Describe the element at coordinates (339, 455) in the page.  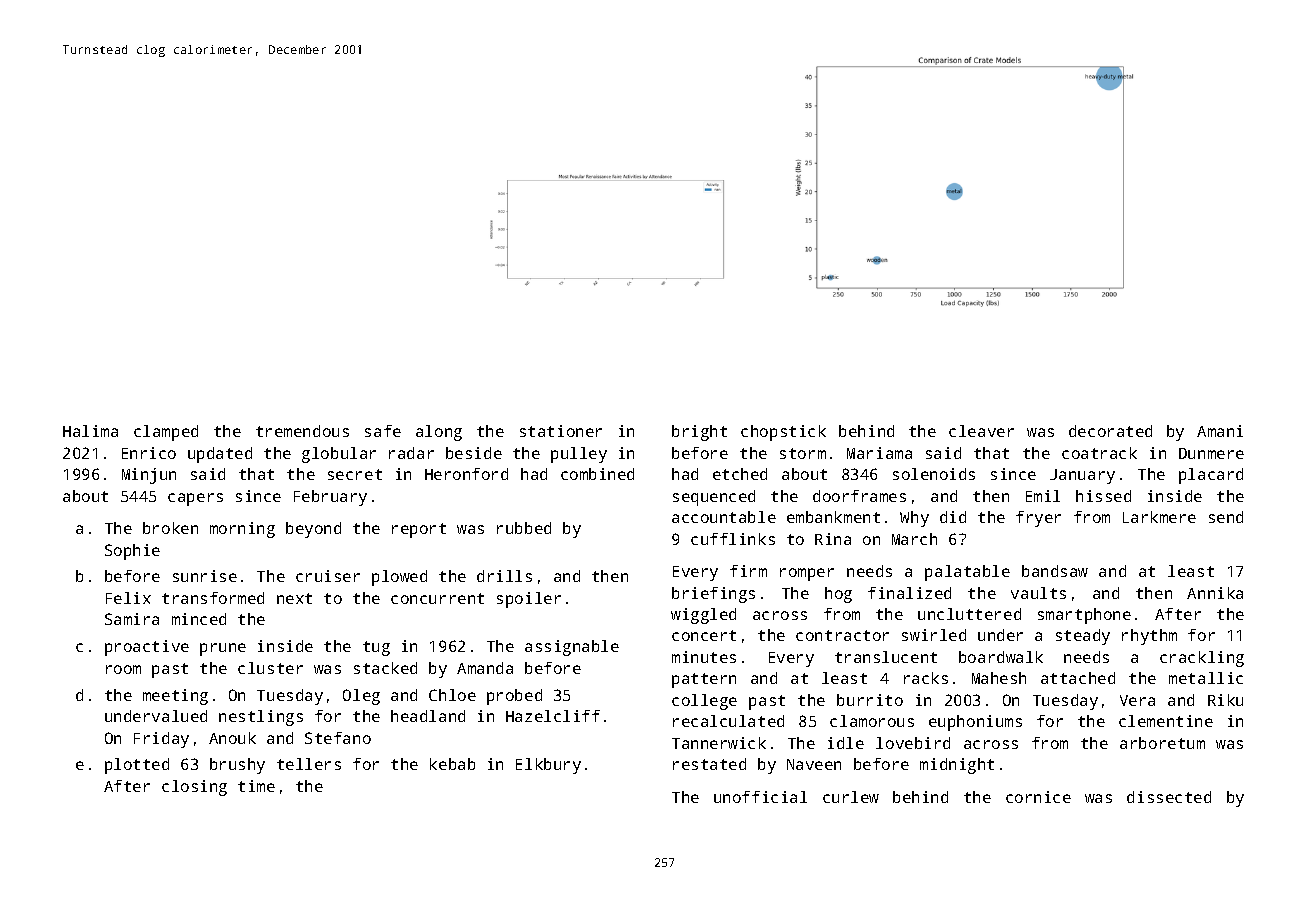
I see `globular` at that location.
